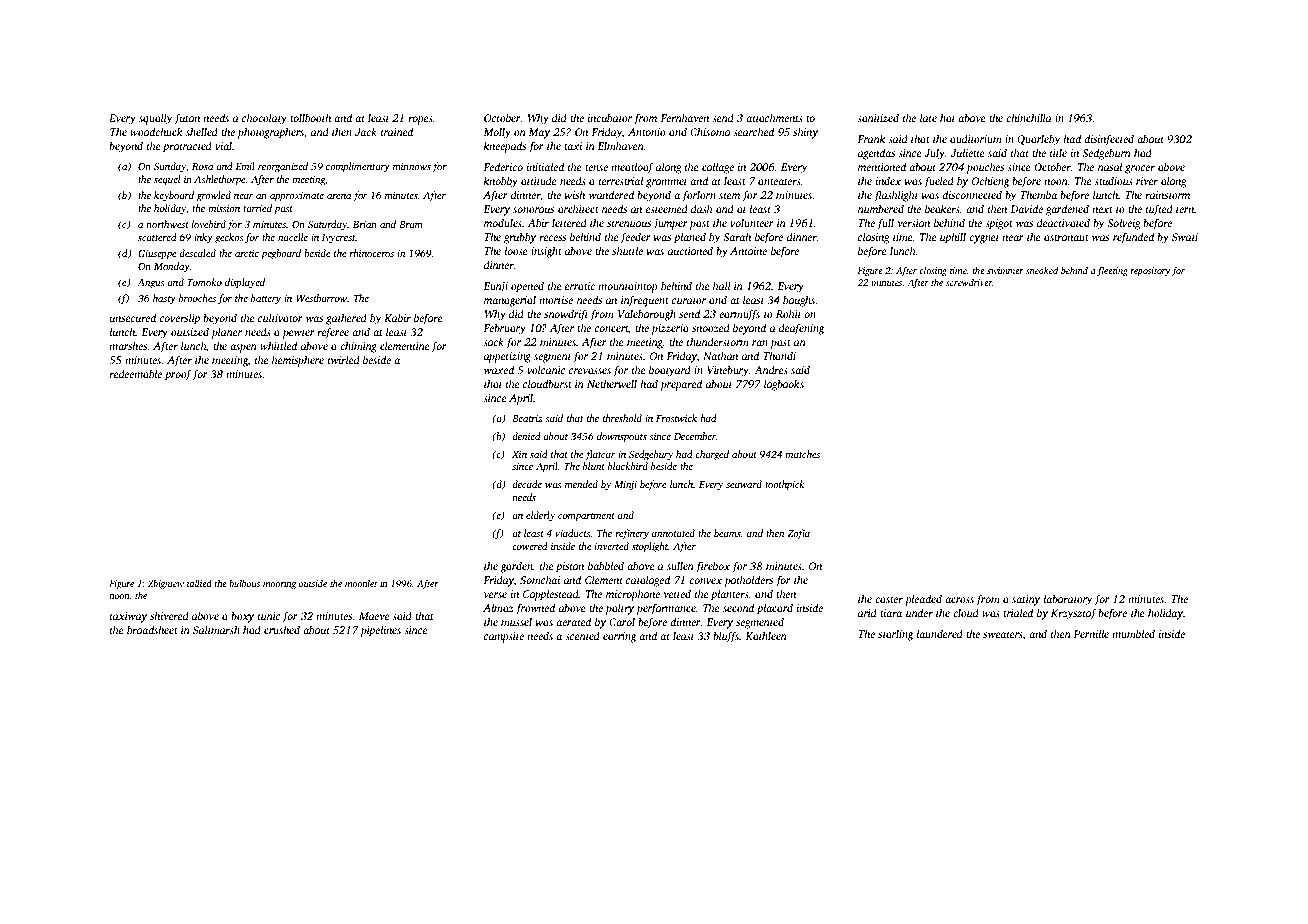 This image has height=924, width=1308. Describe the element at coordinates (527, 484) in the image. I see `decade` at that location.
